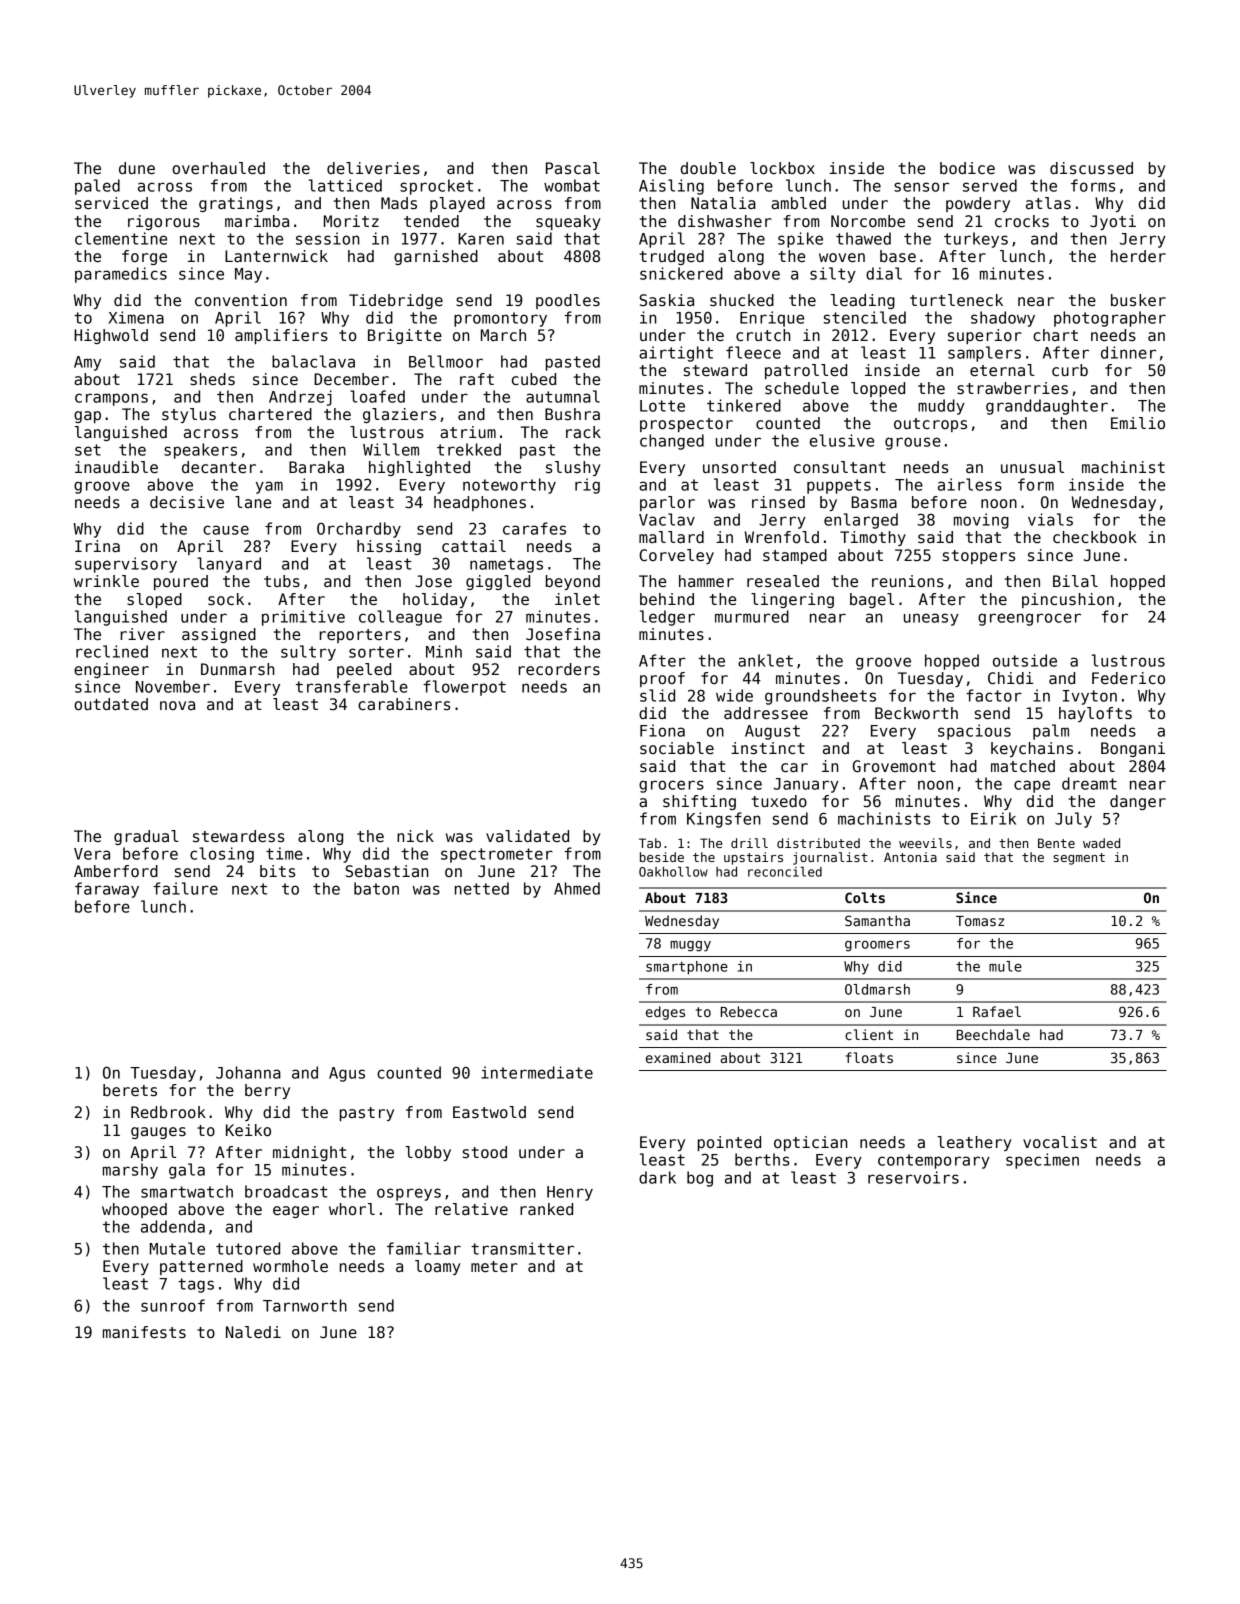 Image resolution: width=1240 pixels, height=1604 pixels. Describe the element at coordinates (974, 1143) in the screenshot. I see `leathery` at that location.
